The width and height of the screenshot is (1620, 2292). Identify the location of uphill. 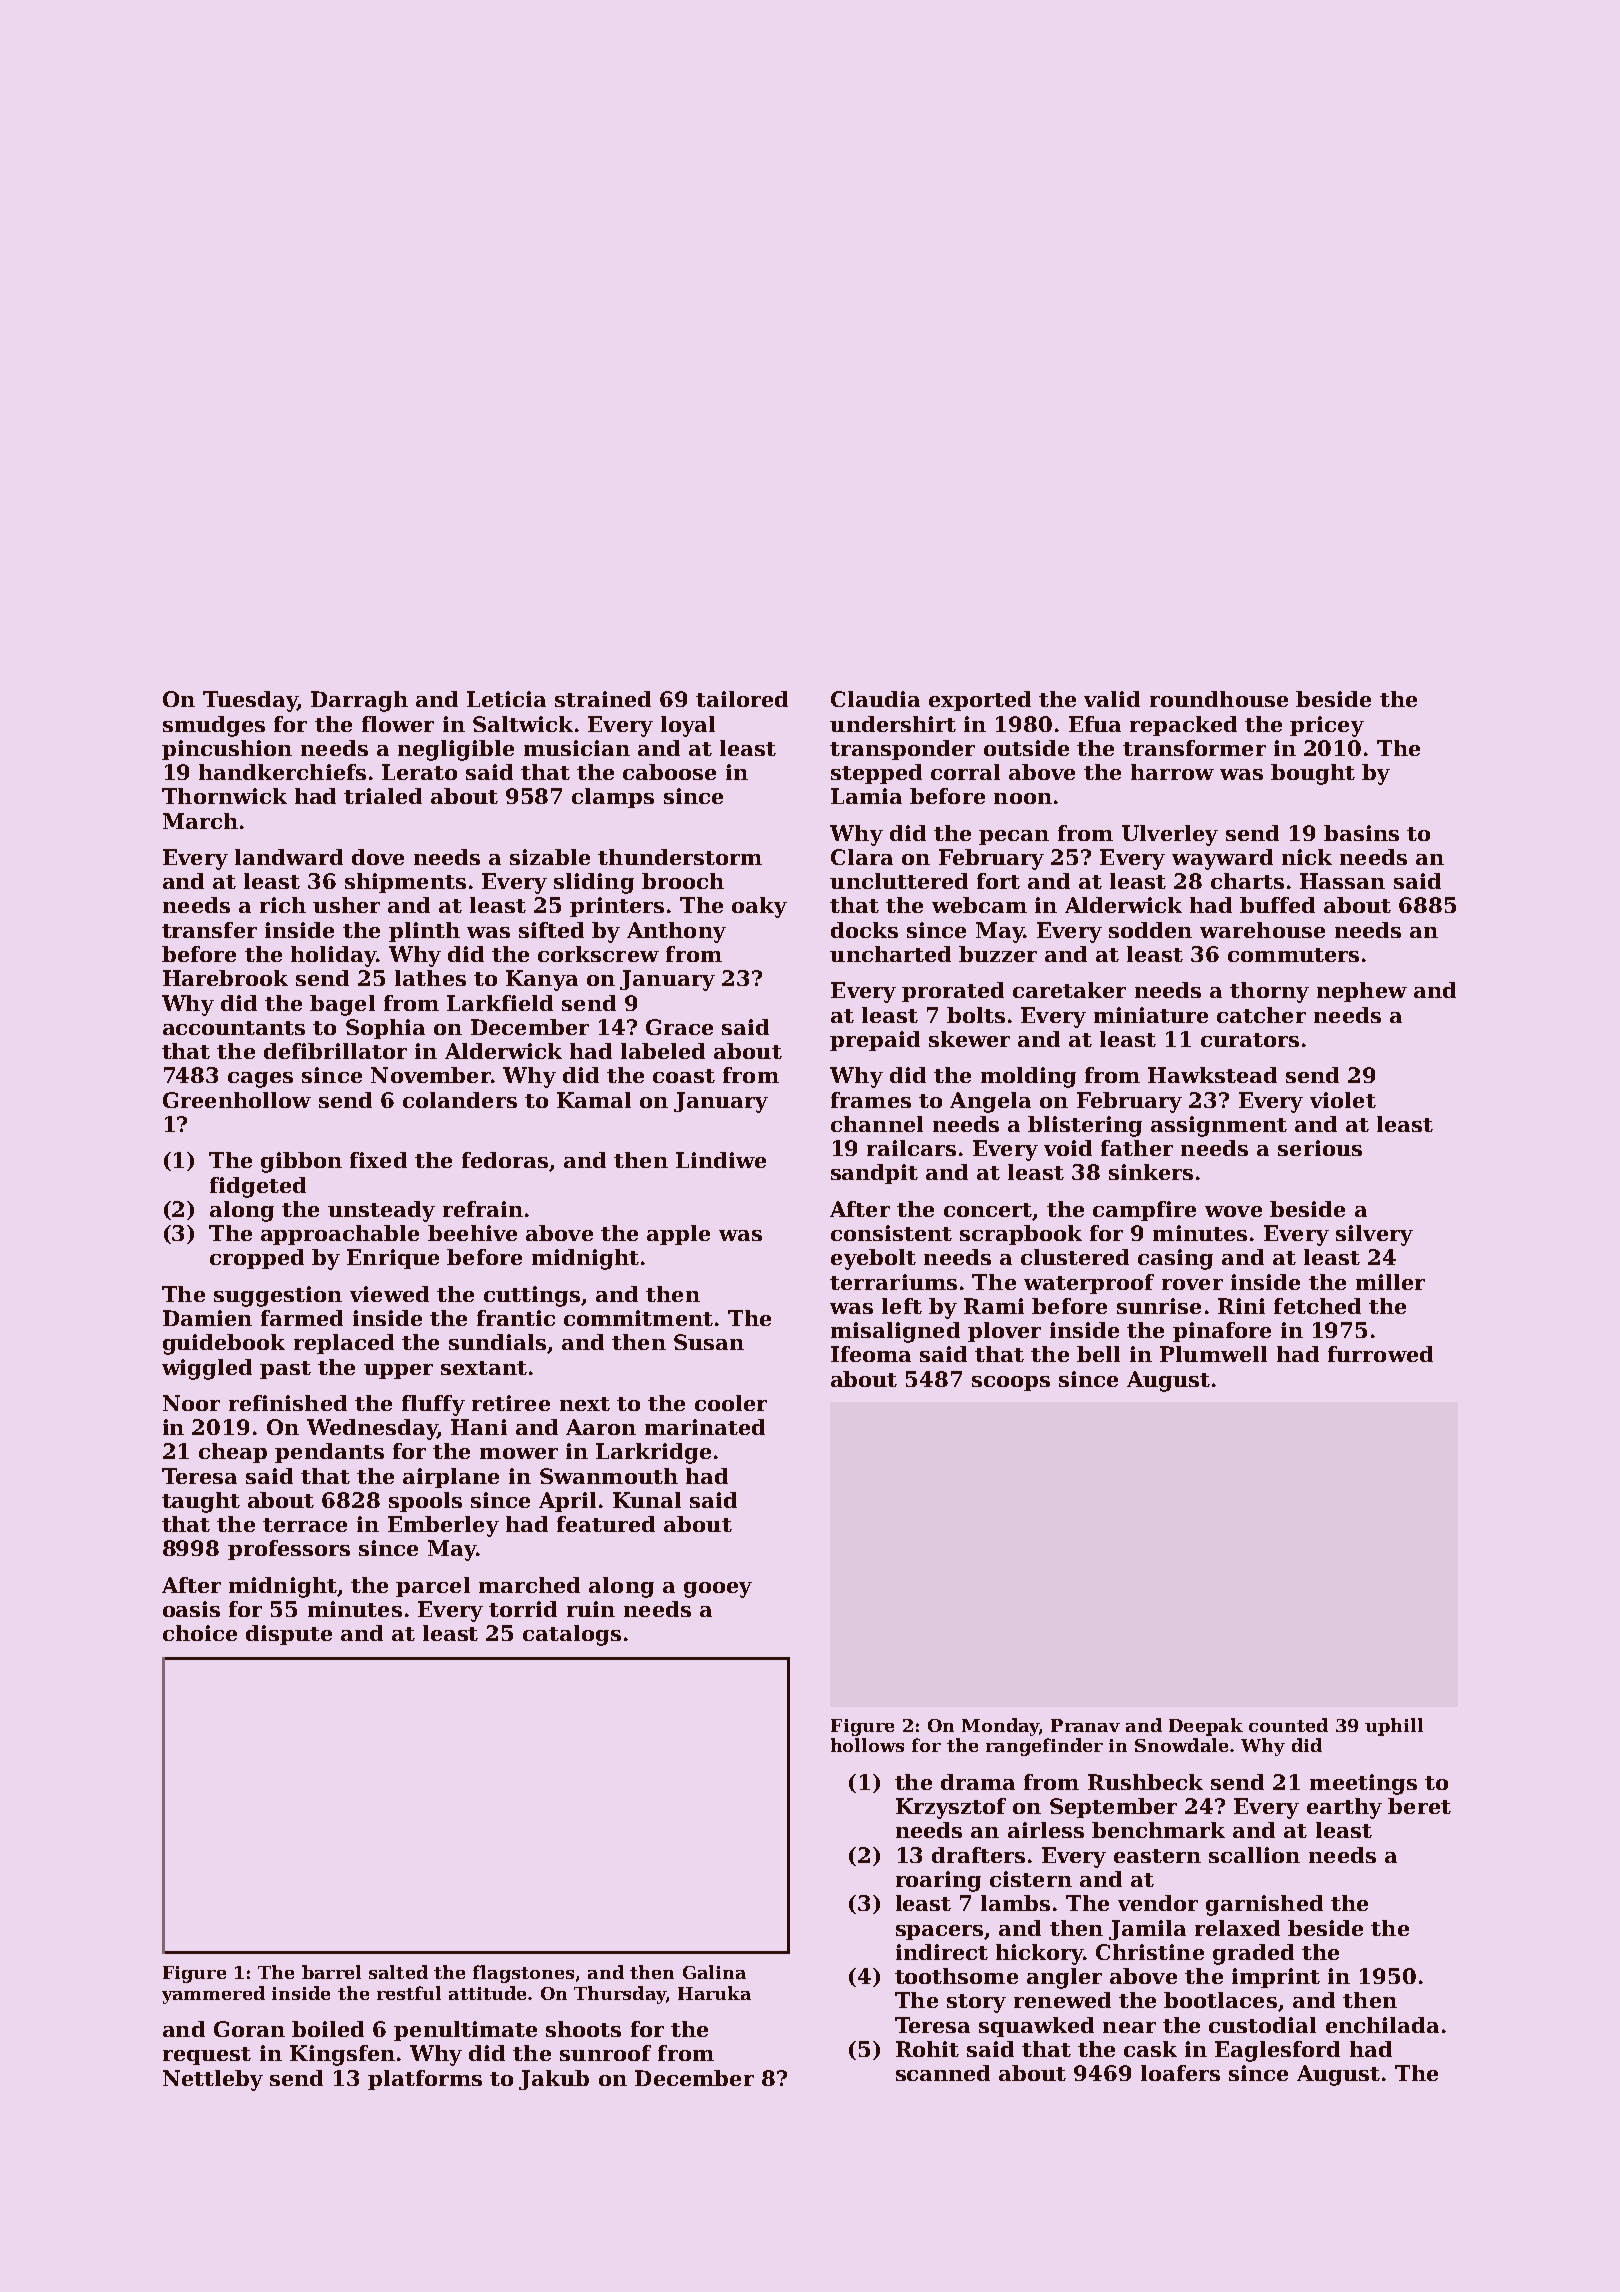
(1394, 1727).
